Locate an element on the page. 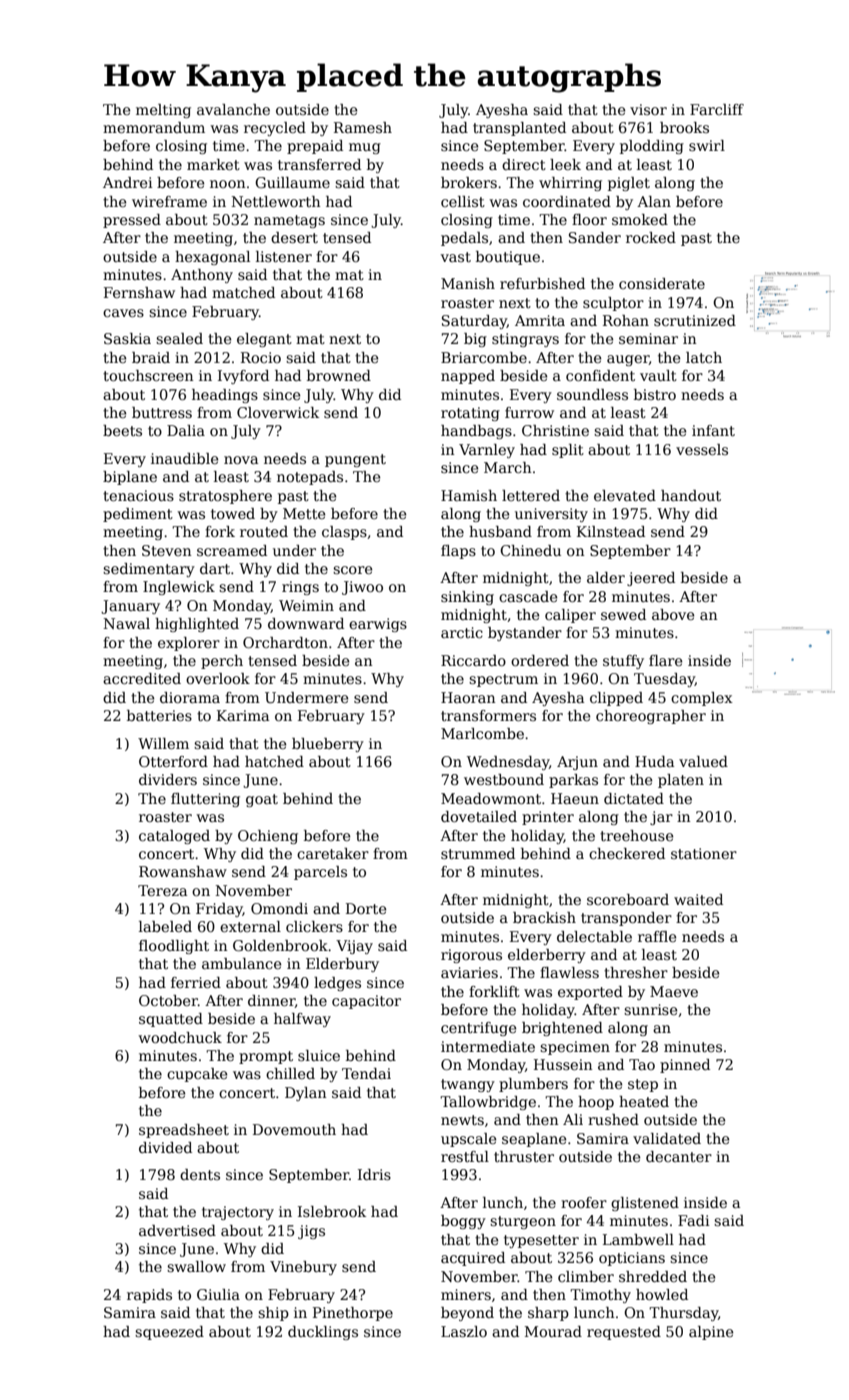 This image has height=1400, width=849. floodlight is located at coordinates (174, 947).
